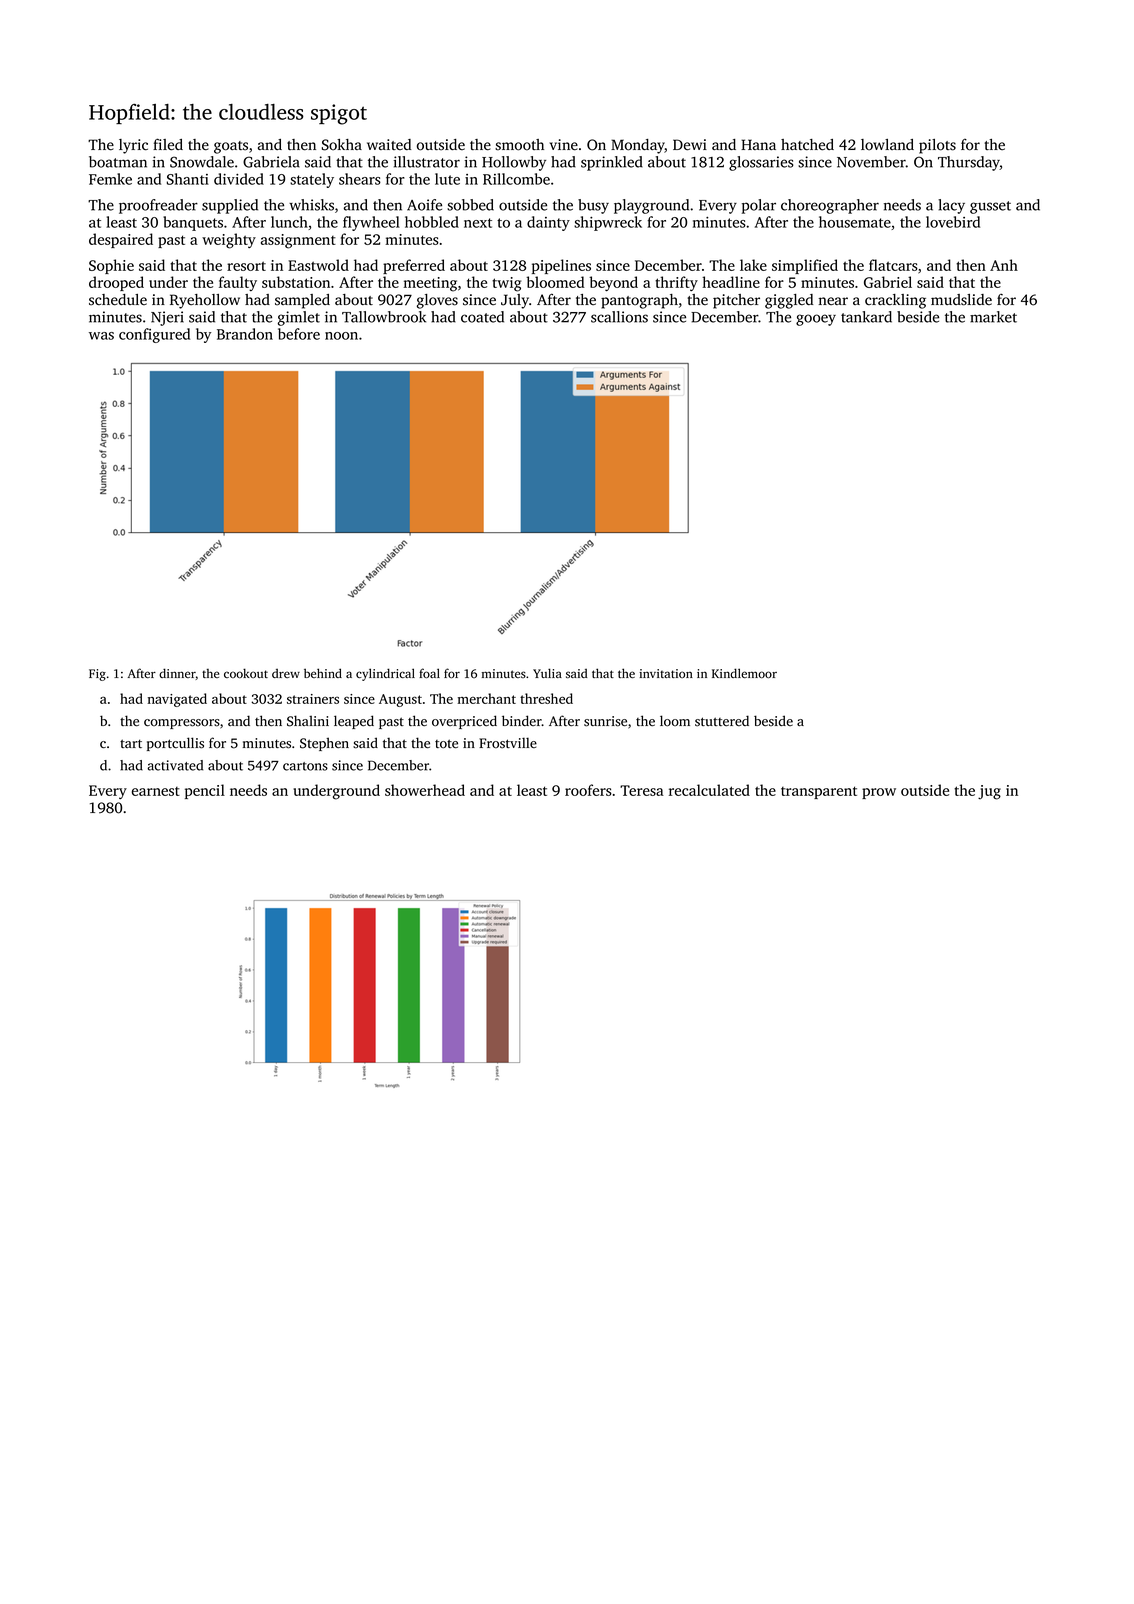  I want to click on tankard, so click(866, 317).
